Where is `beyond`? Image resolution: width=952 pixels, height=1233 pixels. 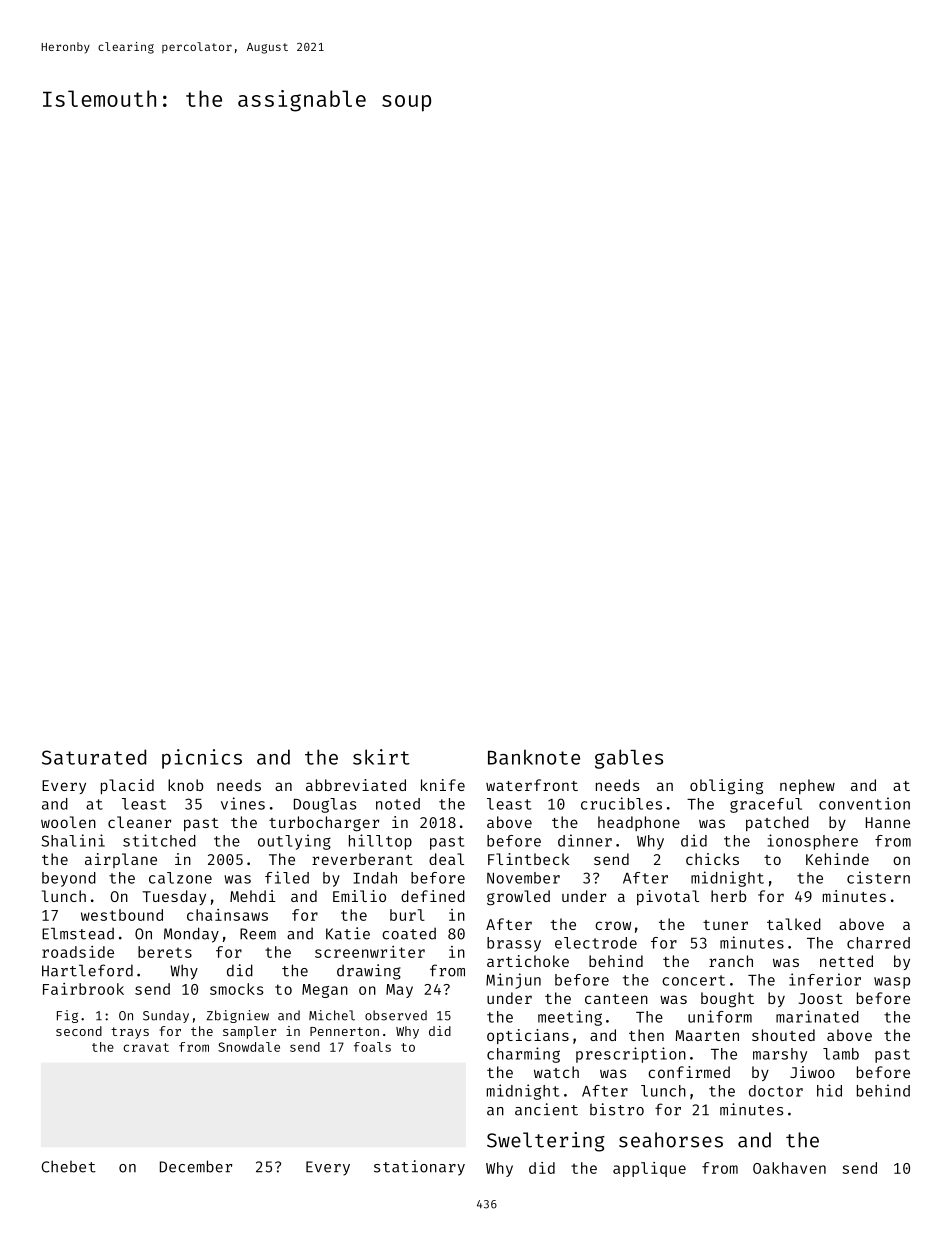 beyond is located at coordinates (69, 879).
